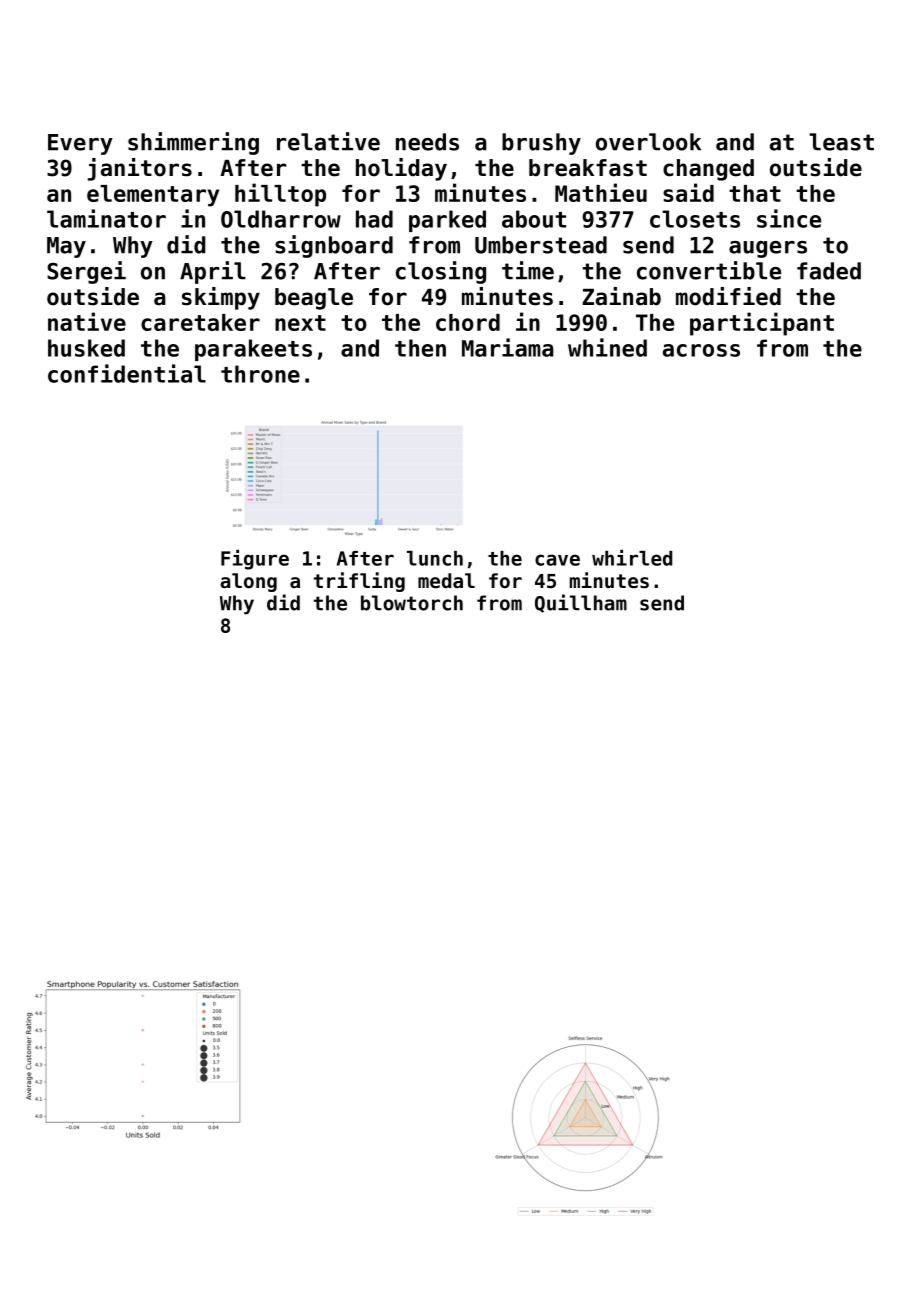 This screenshot has width=924, height=1314. I want to click on across, so click(701, 350).
